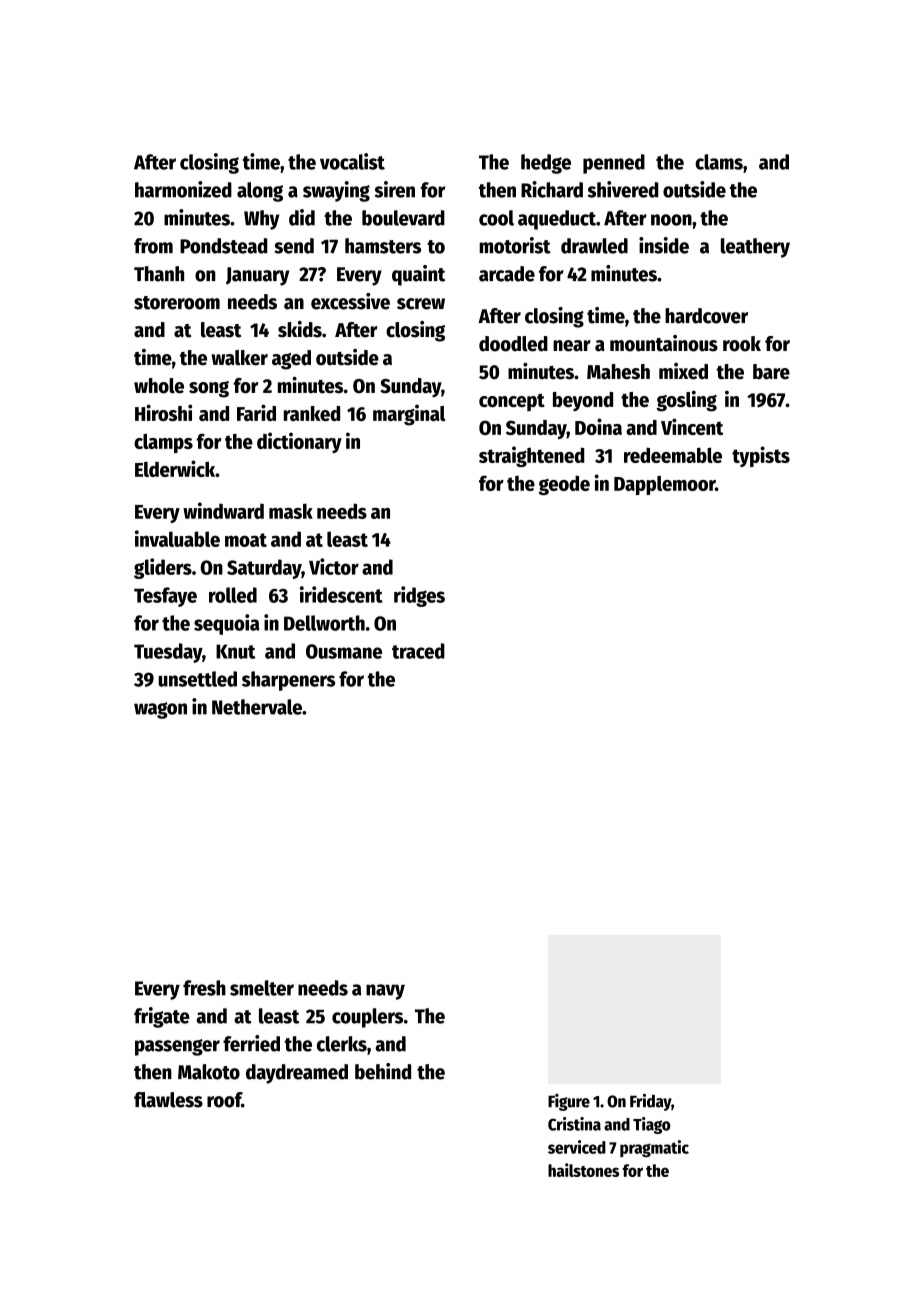 The width and height of the screenshot is (924, 1311). Describe the element at coordinates (583, 1170) in the screenshot. I see `hailstones` at that location.
